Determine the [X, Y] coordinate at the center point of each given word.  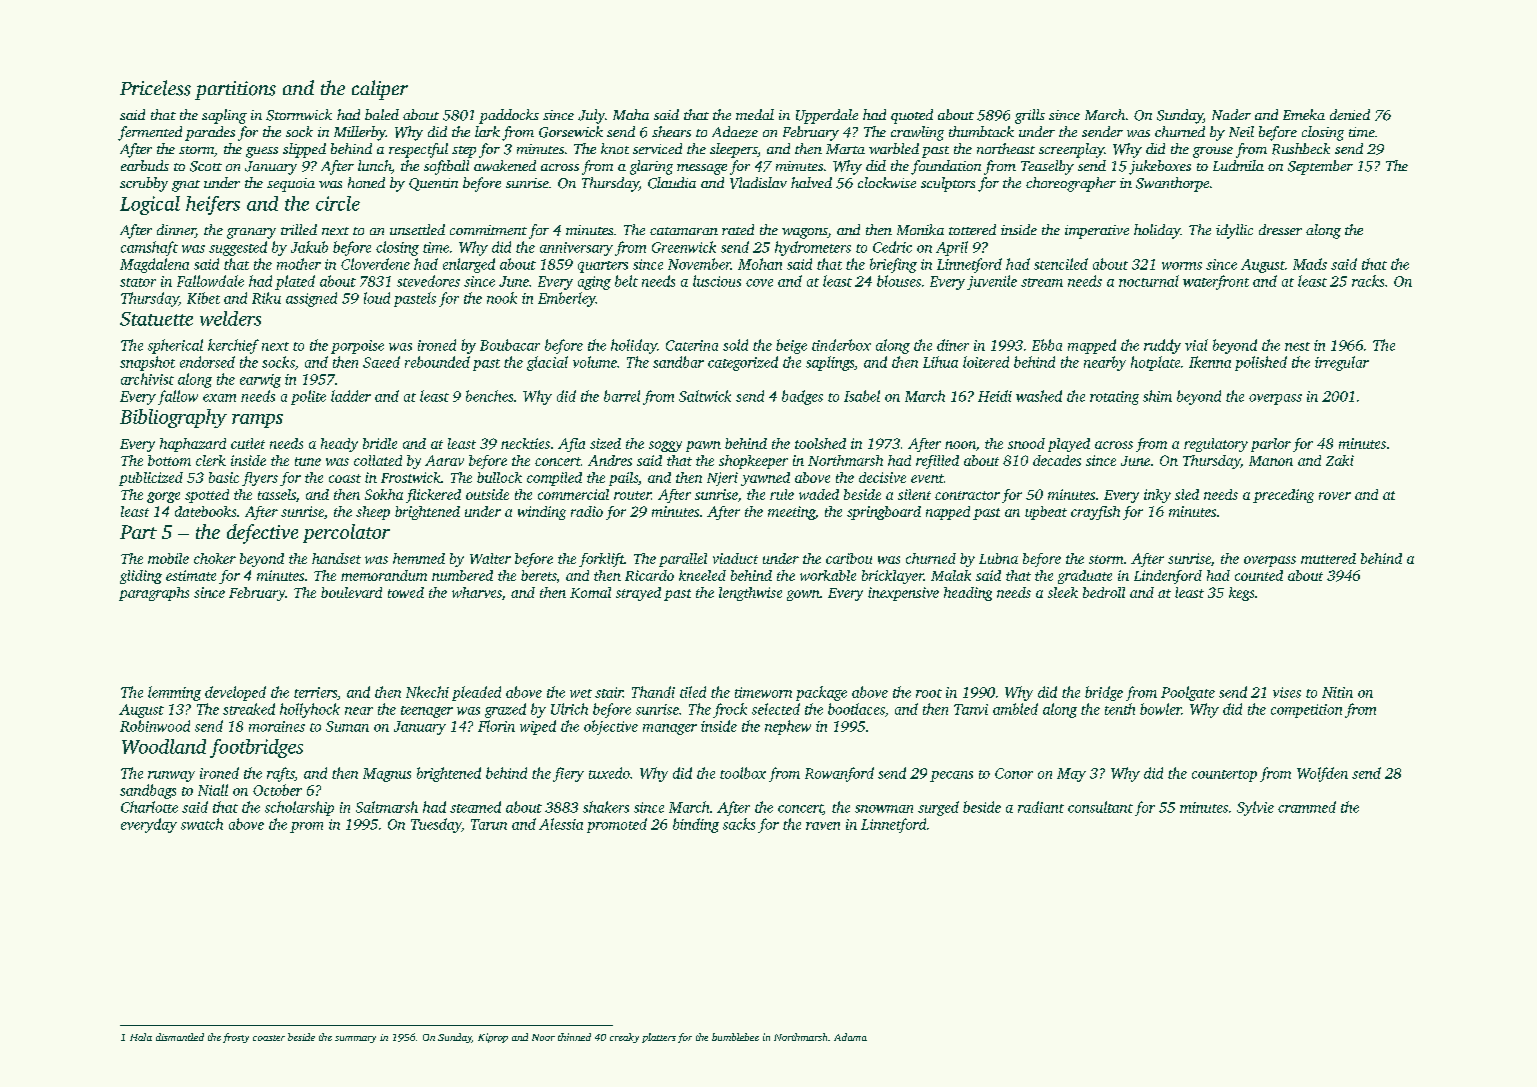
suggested [238, 248]
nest [1297, 346]
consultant [1100, 807]
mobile [168, 558]
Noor [543, 1037]
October [277, 790]
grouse [1213, 152]
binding [696, 825]
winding [542, 513]
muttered [1328, 558]
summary [355, 1039]
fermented [150, 133]
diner [953, 345]
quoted [912, 116]
